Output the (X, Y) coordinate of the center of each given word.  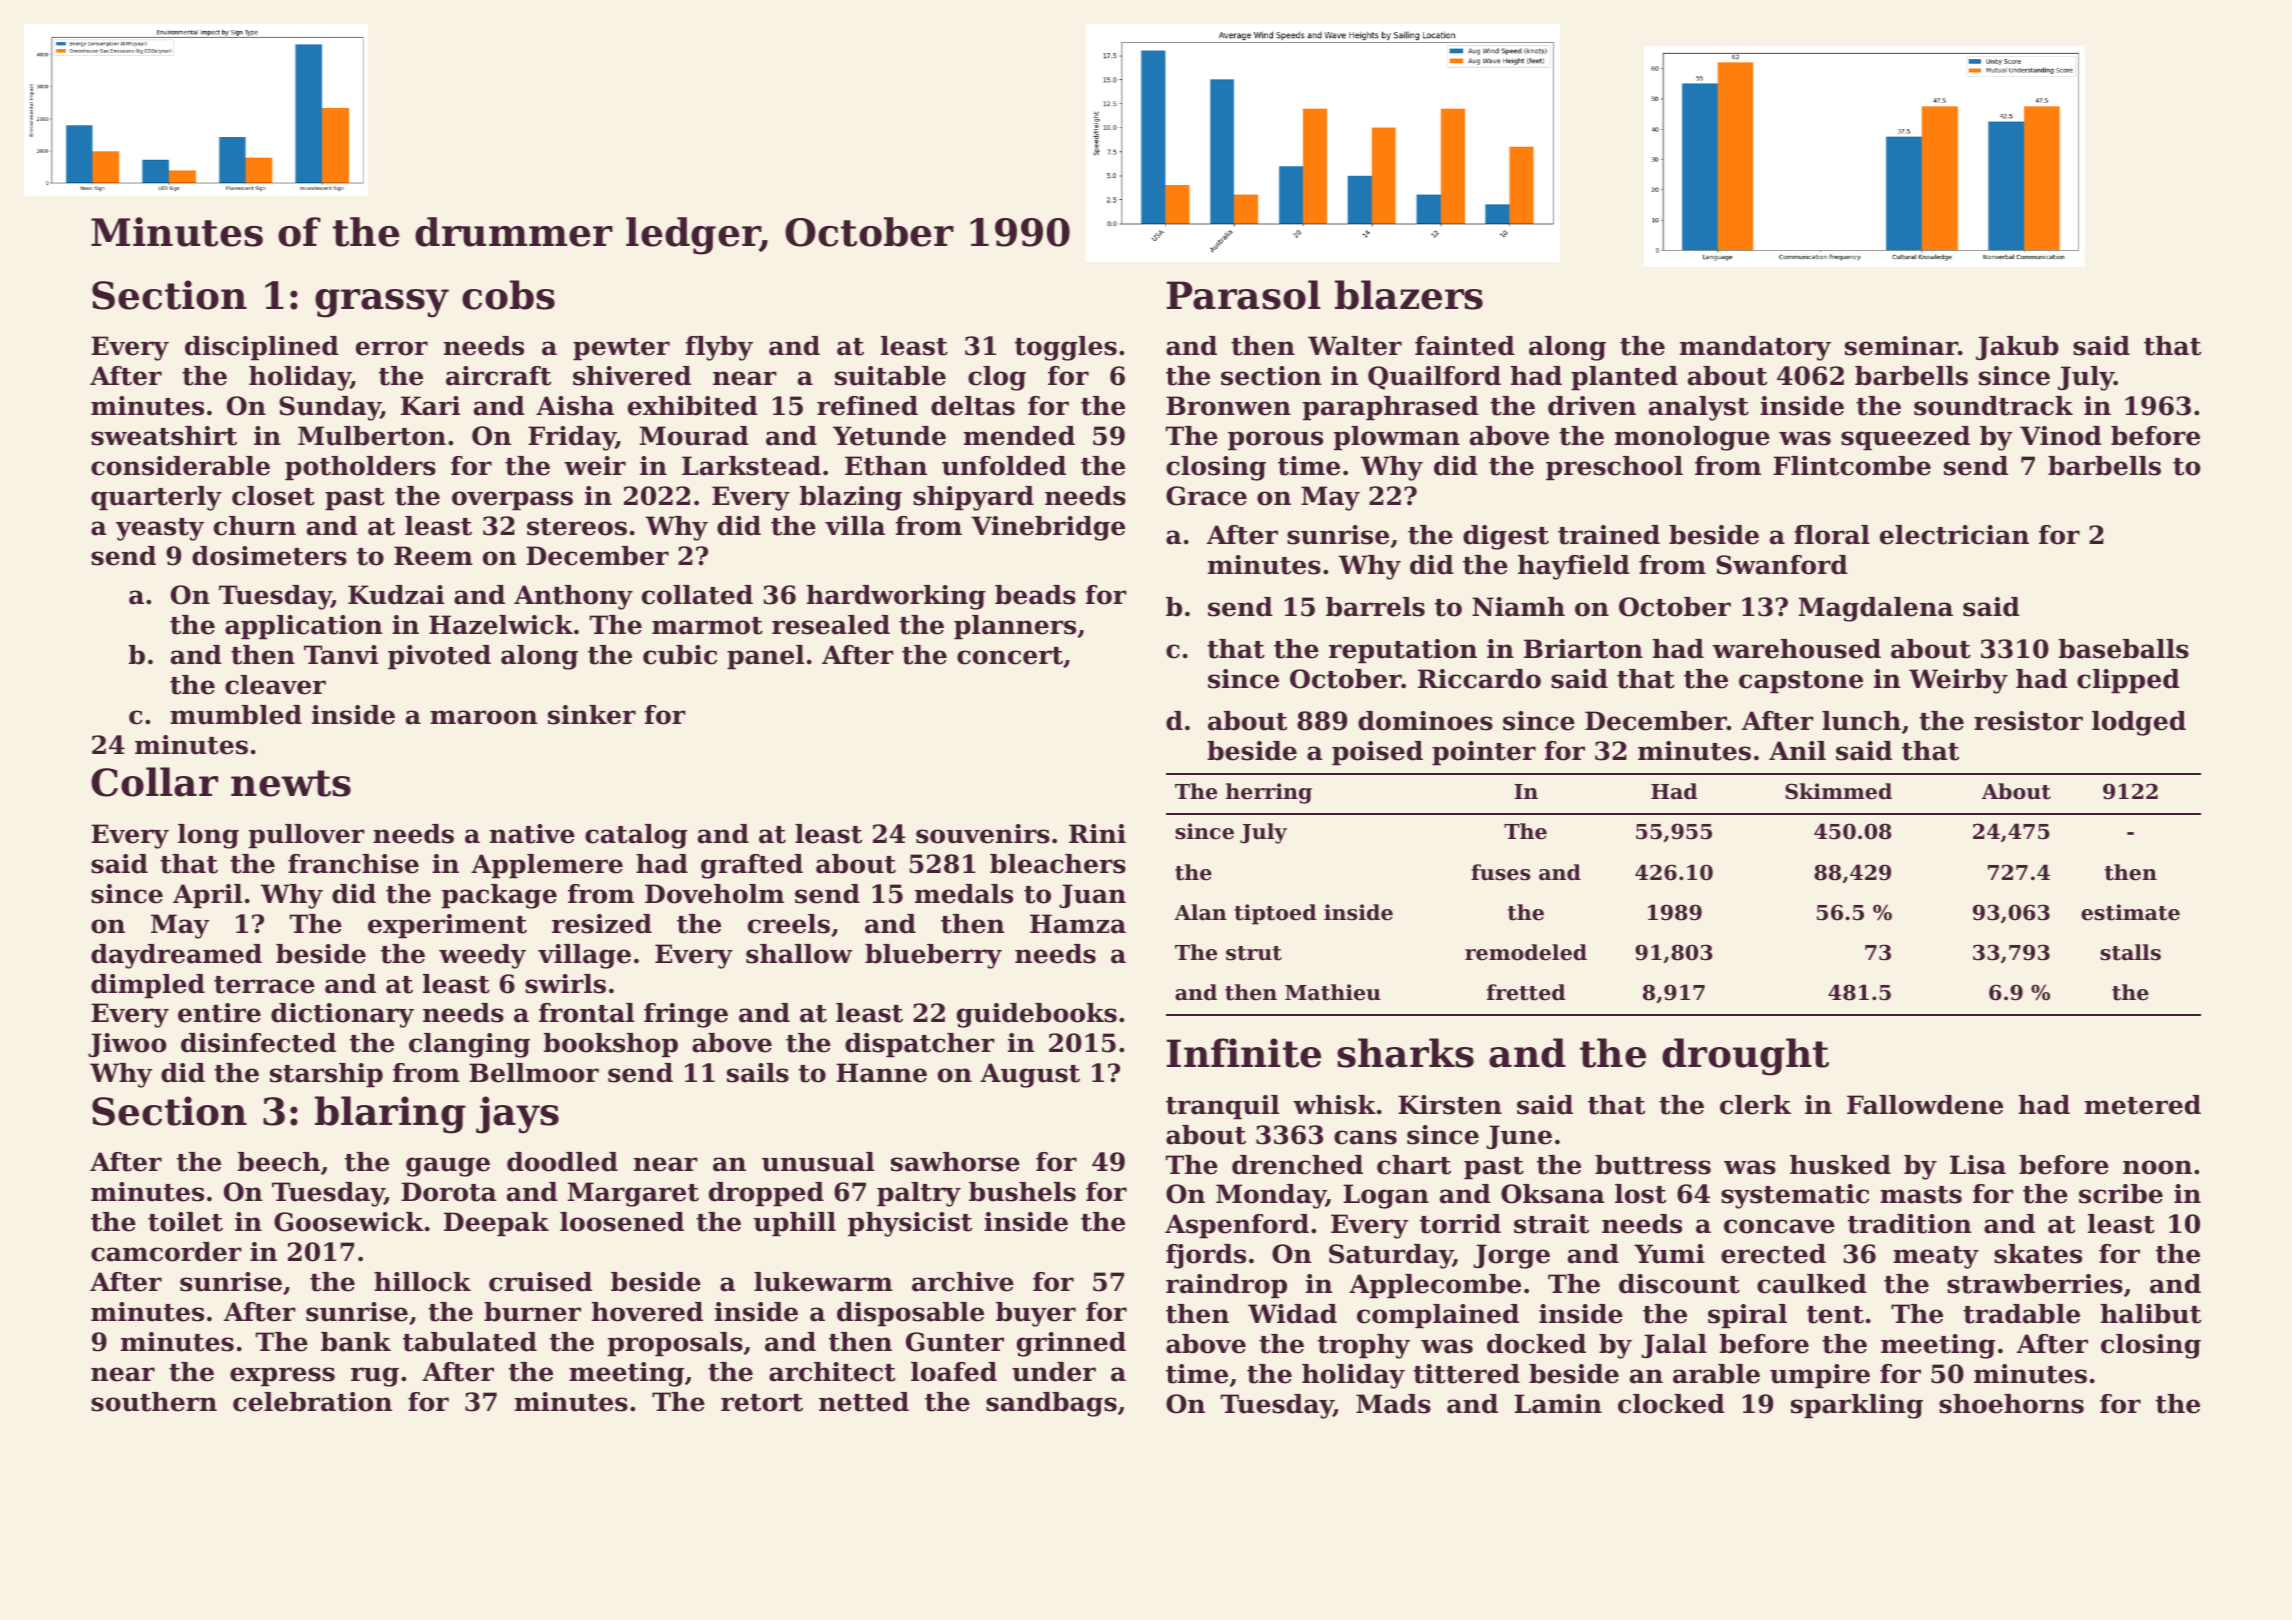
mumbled (236, 715)
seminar (1901, 346)
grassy (382, 303)
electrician (1954, 535)
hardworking (896, 597)
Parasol (1244, 295)
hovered (647, 1312)
